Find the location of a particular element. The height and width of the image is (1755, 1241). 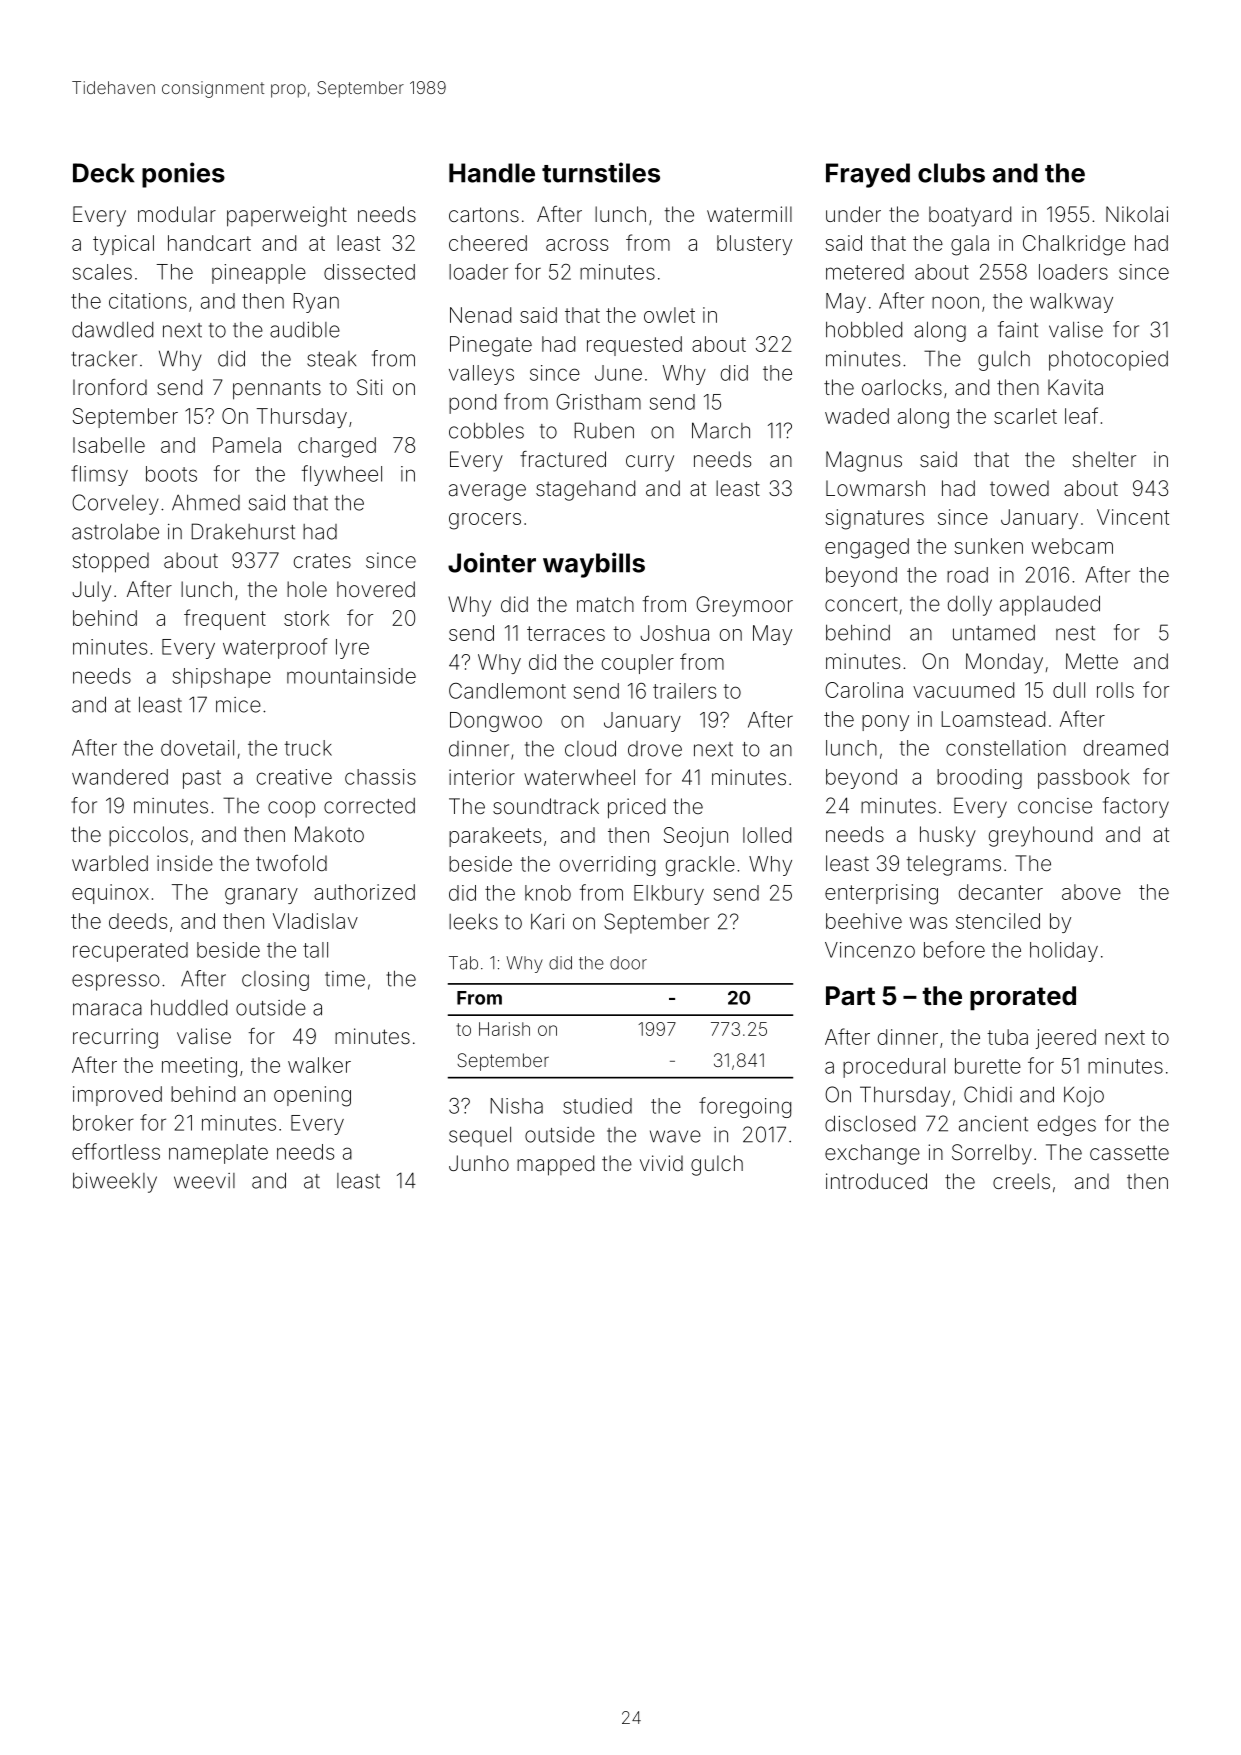

before is located at coordinates (954, 949).
